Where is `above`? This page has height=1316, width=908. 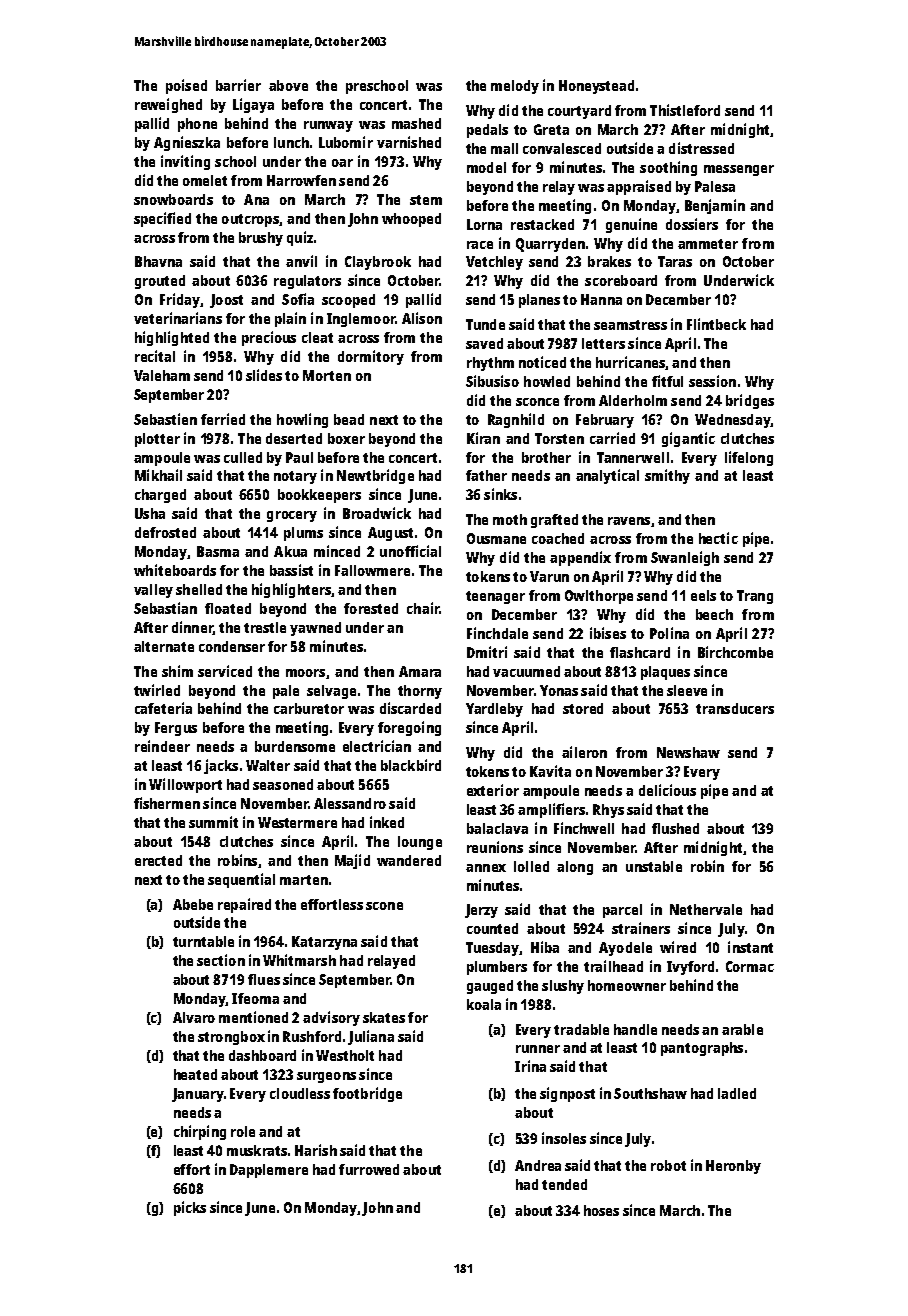
above is located at coordinates (288, 85).
